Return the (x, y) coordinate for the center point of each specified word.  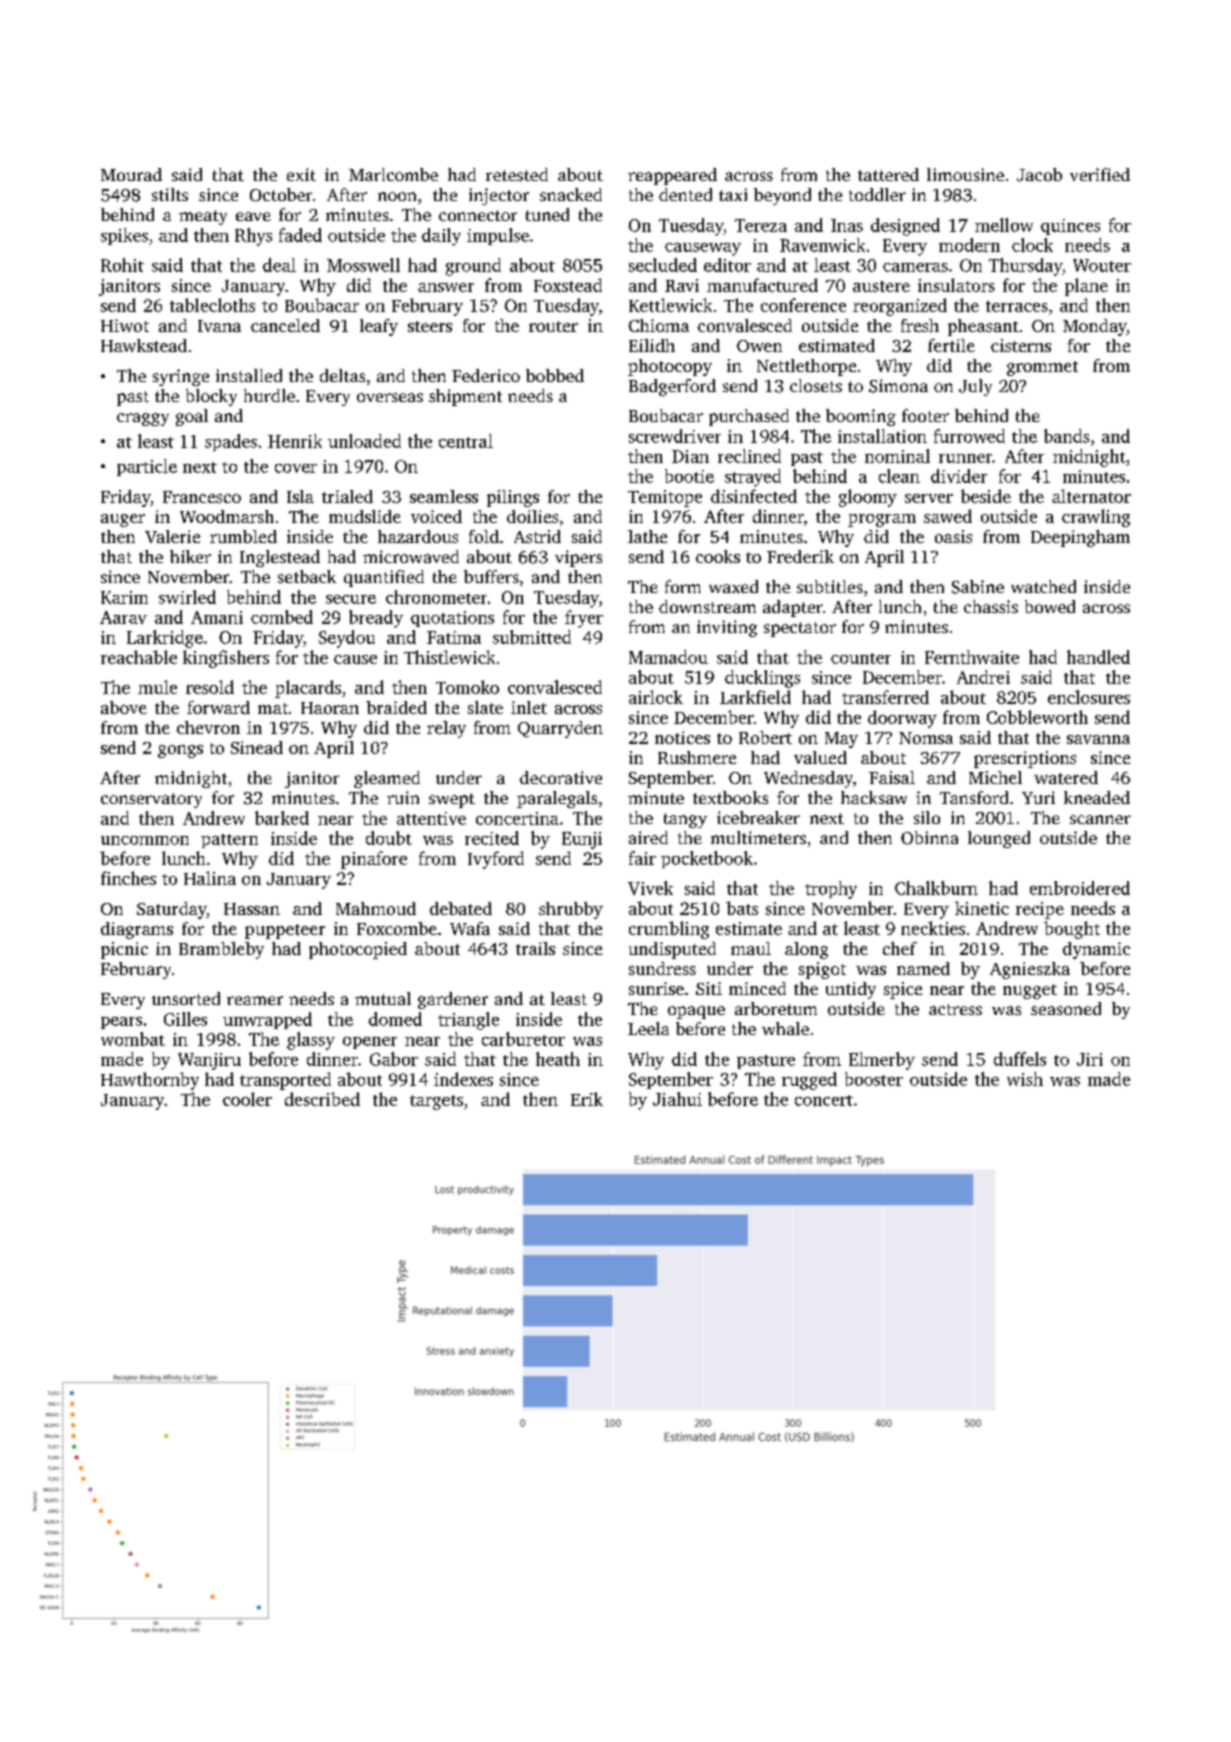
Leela (648, 1028)
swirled (187, 597)
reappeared (672, 176)
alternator (1091, 496)
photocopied (358, 950)
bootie (689, 476)
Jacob (1039, 175)
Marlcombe (393, 174)
